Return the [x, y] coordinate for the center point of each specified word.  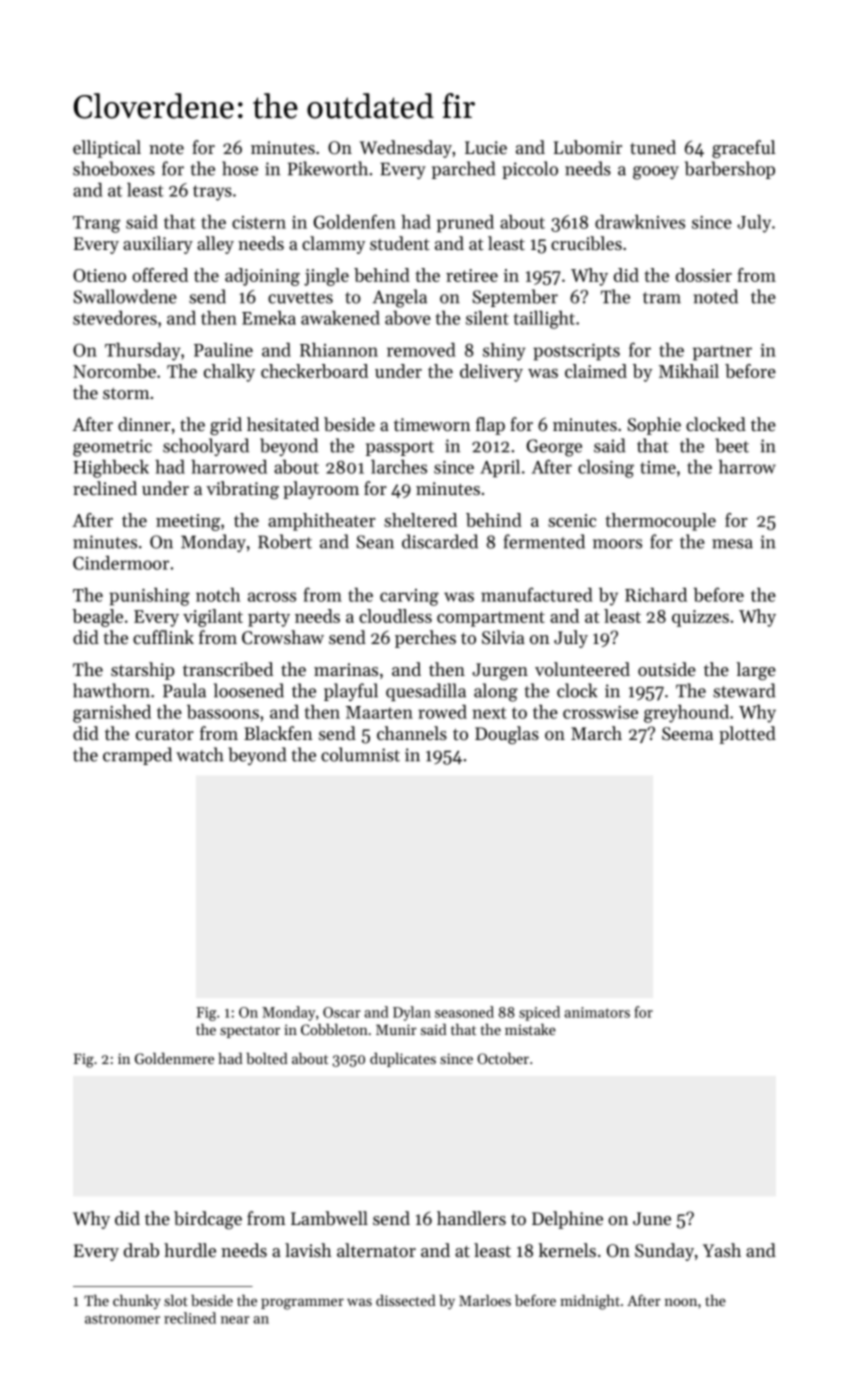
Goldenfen [355, 221]
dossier [704, 275]
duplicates [403, 1060]
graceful [743, 149]
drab [141, 1250]
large [756, 671]
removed [421, 350]
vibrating [242, 490]
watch [200, 754]
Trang [96, 224]
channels [412, 733]
